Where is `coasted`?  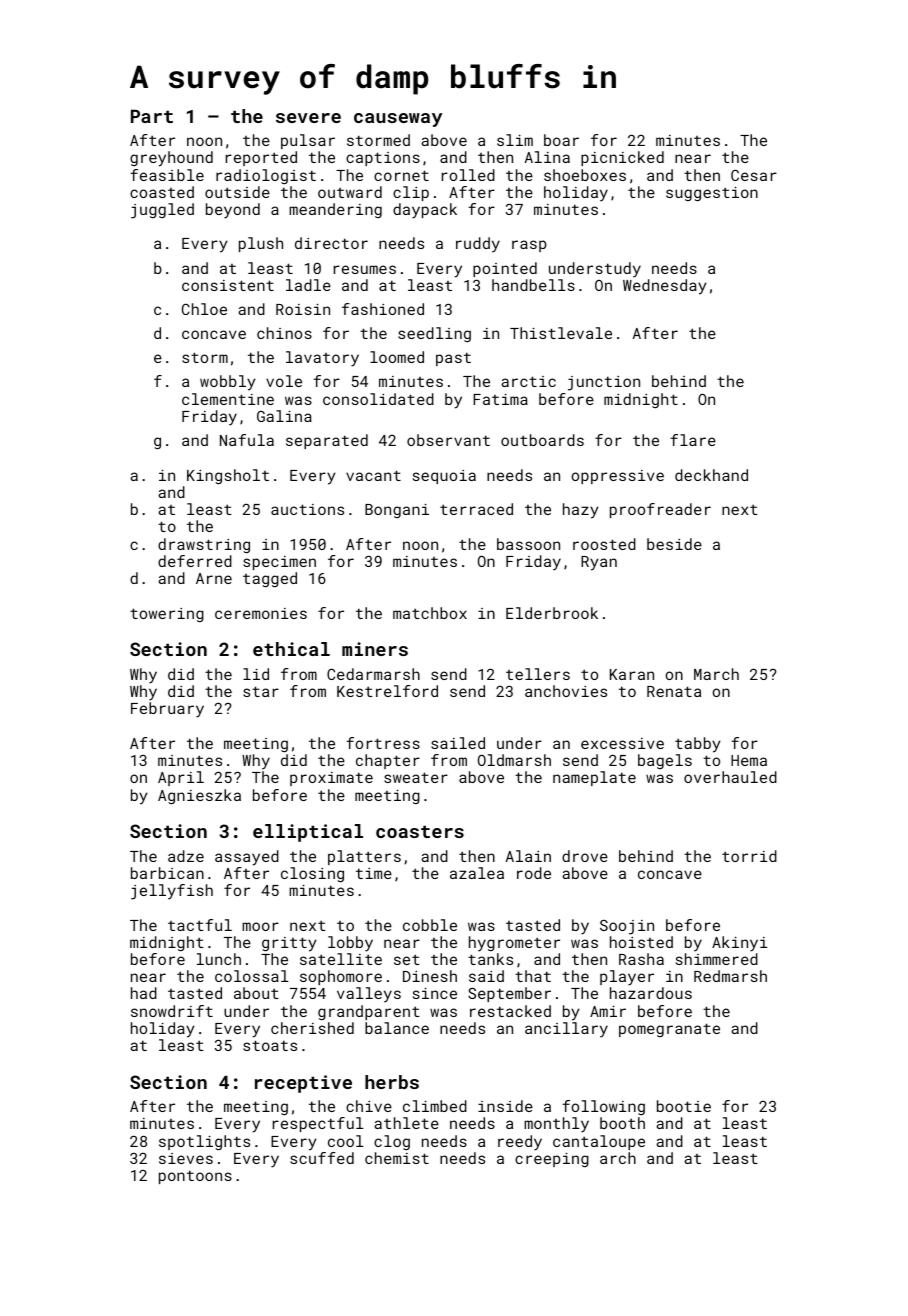 coasted is located at coordinates (162, 192).
